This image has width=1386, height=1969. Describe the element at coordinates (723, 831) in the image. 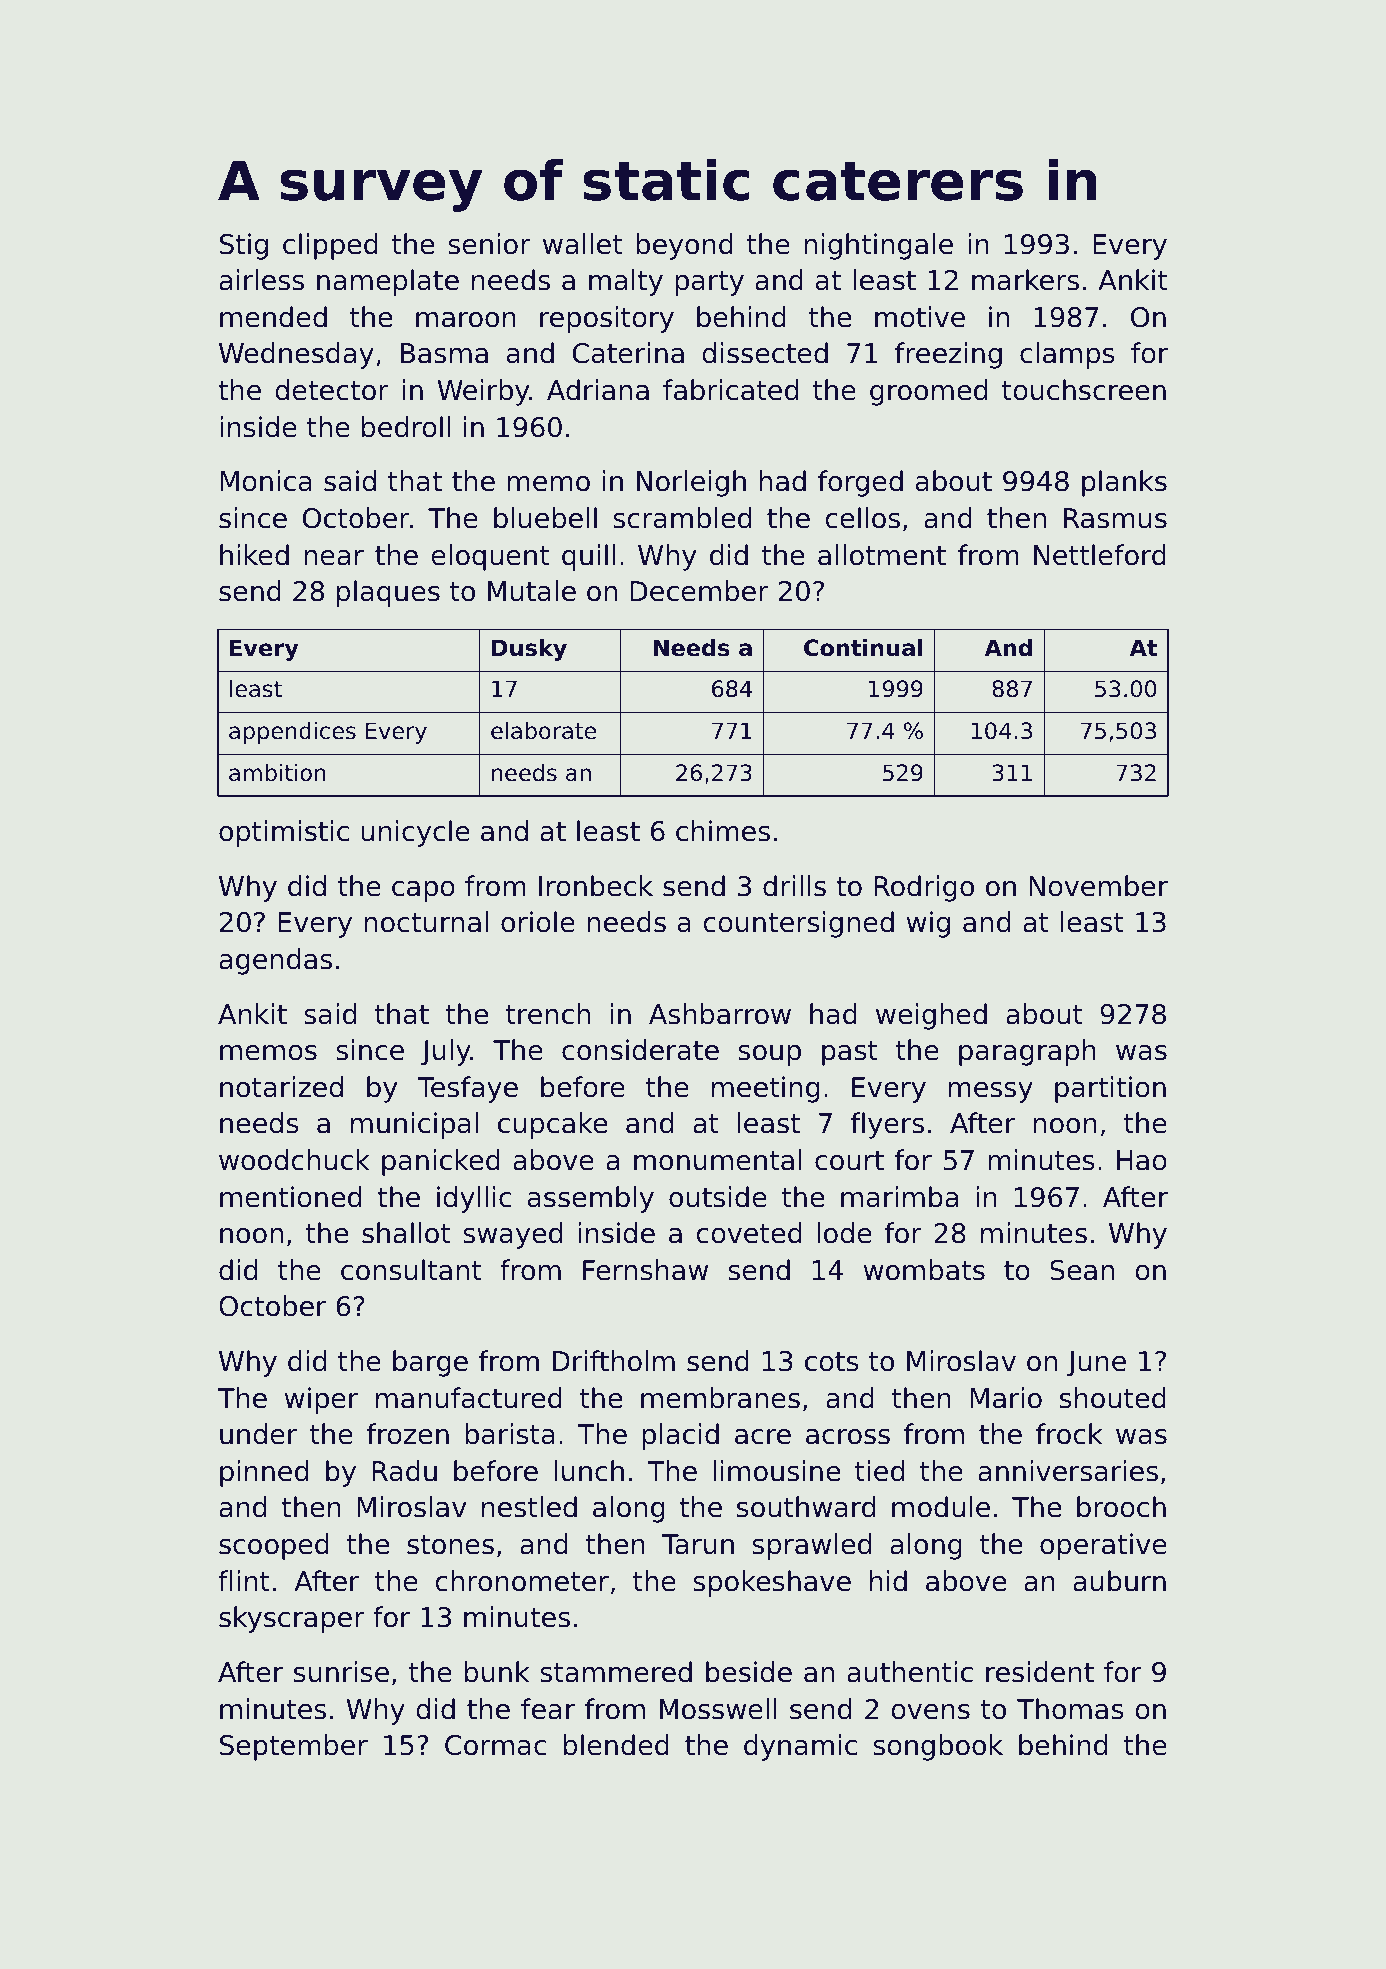

I see `chimes` at that location.
